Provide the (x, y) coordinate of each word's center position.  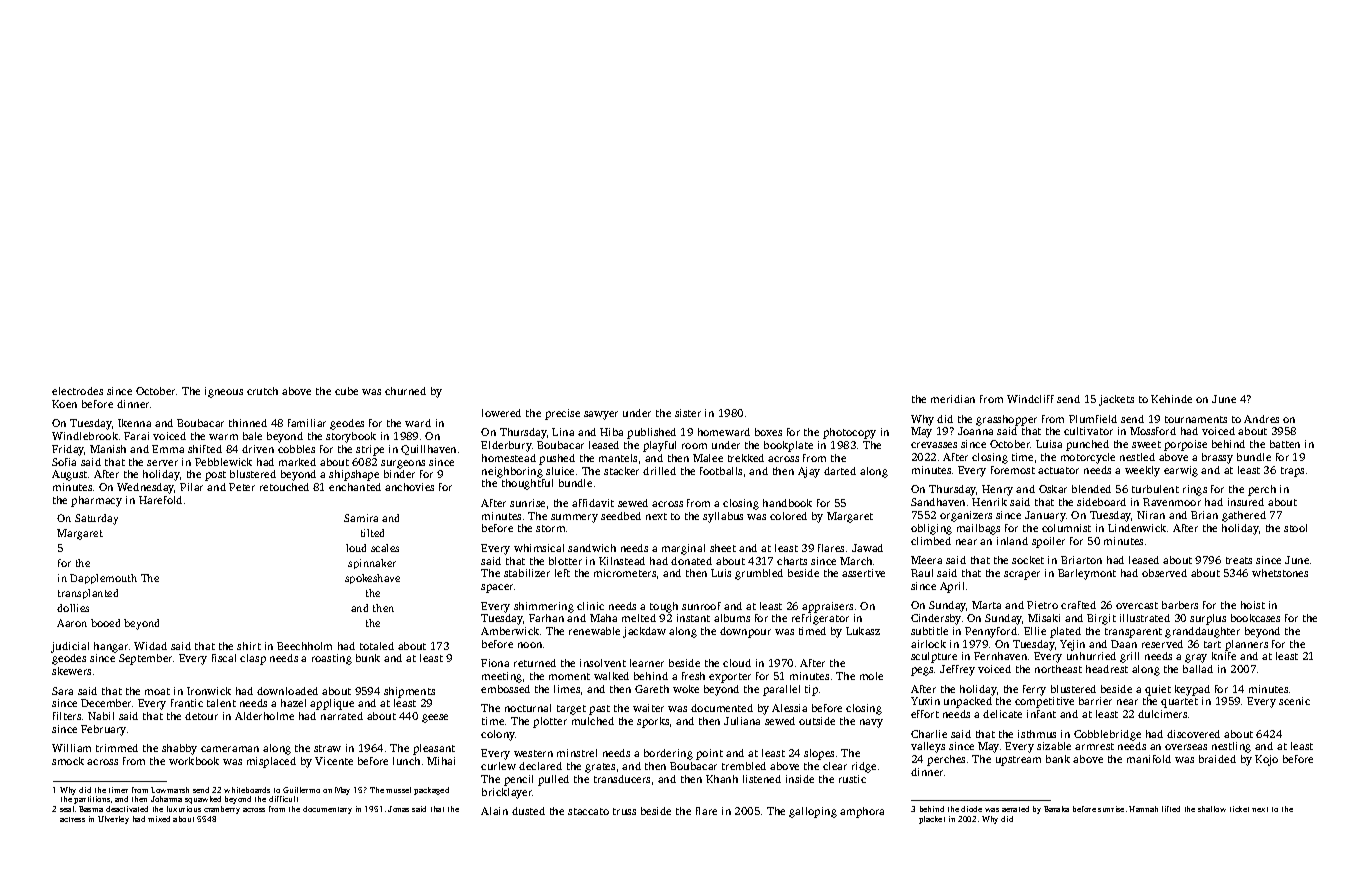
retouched (284, 487)
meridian (953, 399)
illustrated (1145, 618)
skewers (71, 671)
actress (72, 819)
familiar (307, 423)
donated (691, 561)
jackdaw (644, 632)
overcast (1137, 605)
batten (1285, 444)
